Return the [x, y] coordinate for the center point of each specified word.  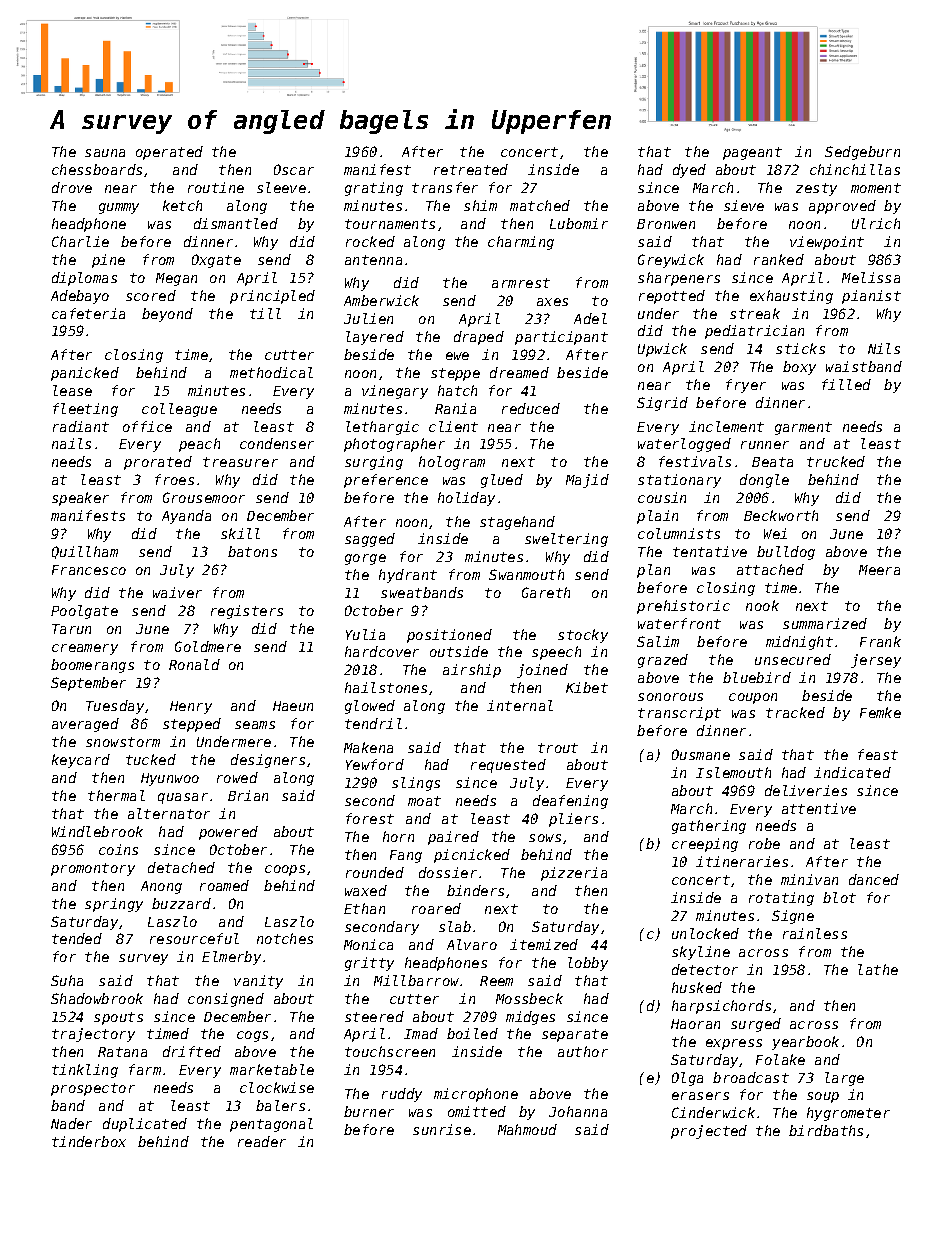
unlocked [705, 933]
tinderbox [89, 1141]
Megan [176, 279]
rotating [781, 899]
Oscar [294, 169]
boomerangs [92, 666]
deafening [570, 802]
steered [374, 1016]
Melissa [871, 277]
